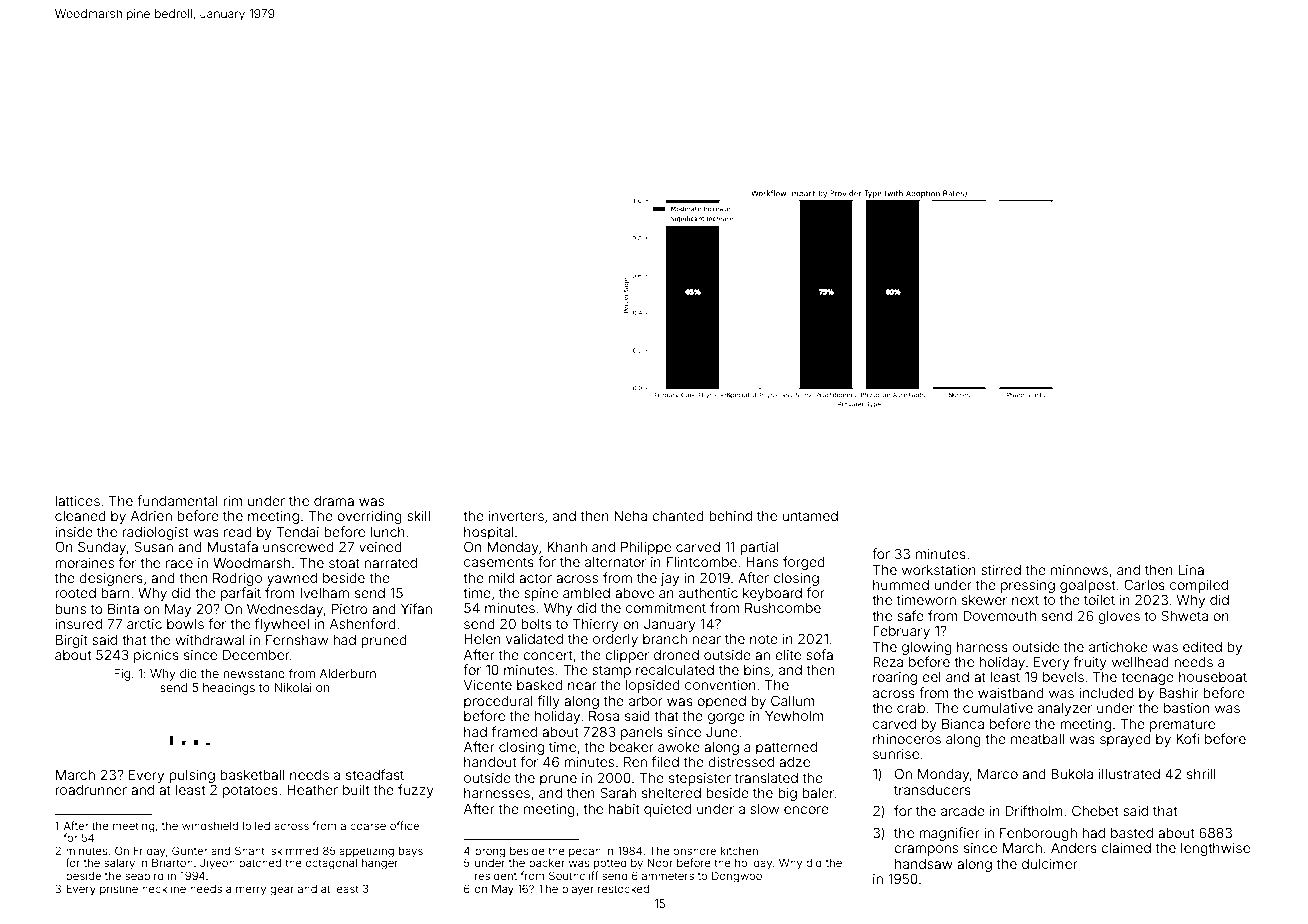 The height and width of the screenshot is (924, 1308). Describe the element at coordinates (586, 593) in the screenshot. I see `ambled` at that location.
